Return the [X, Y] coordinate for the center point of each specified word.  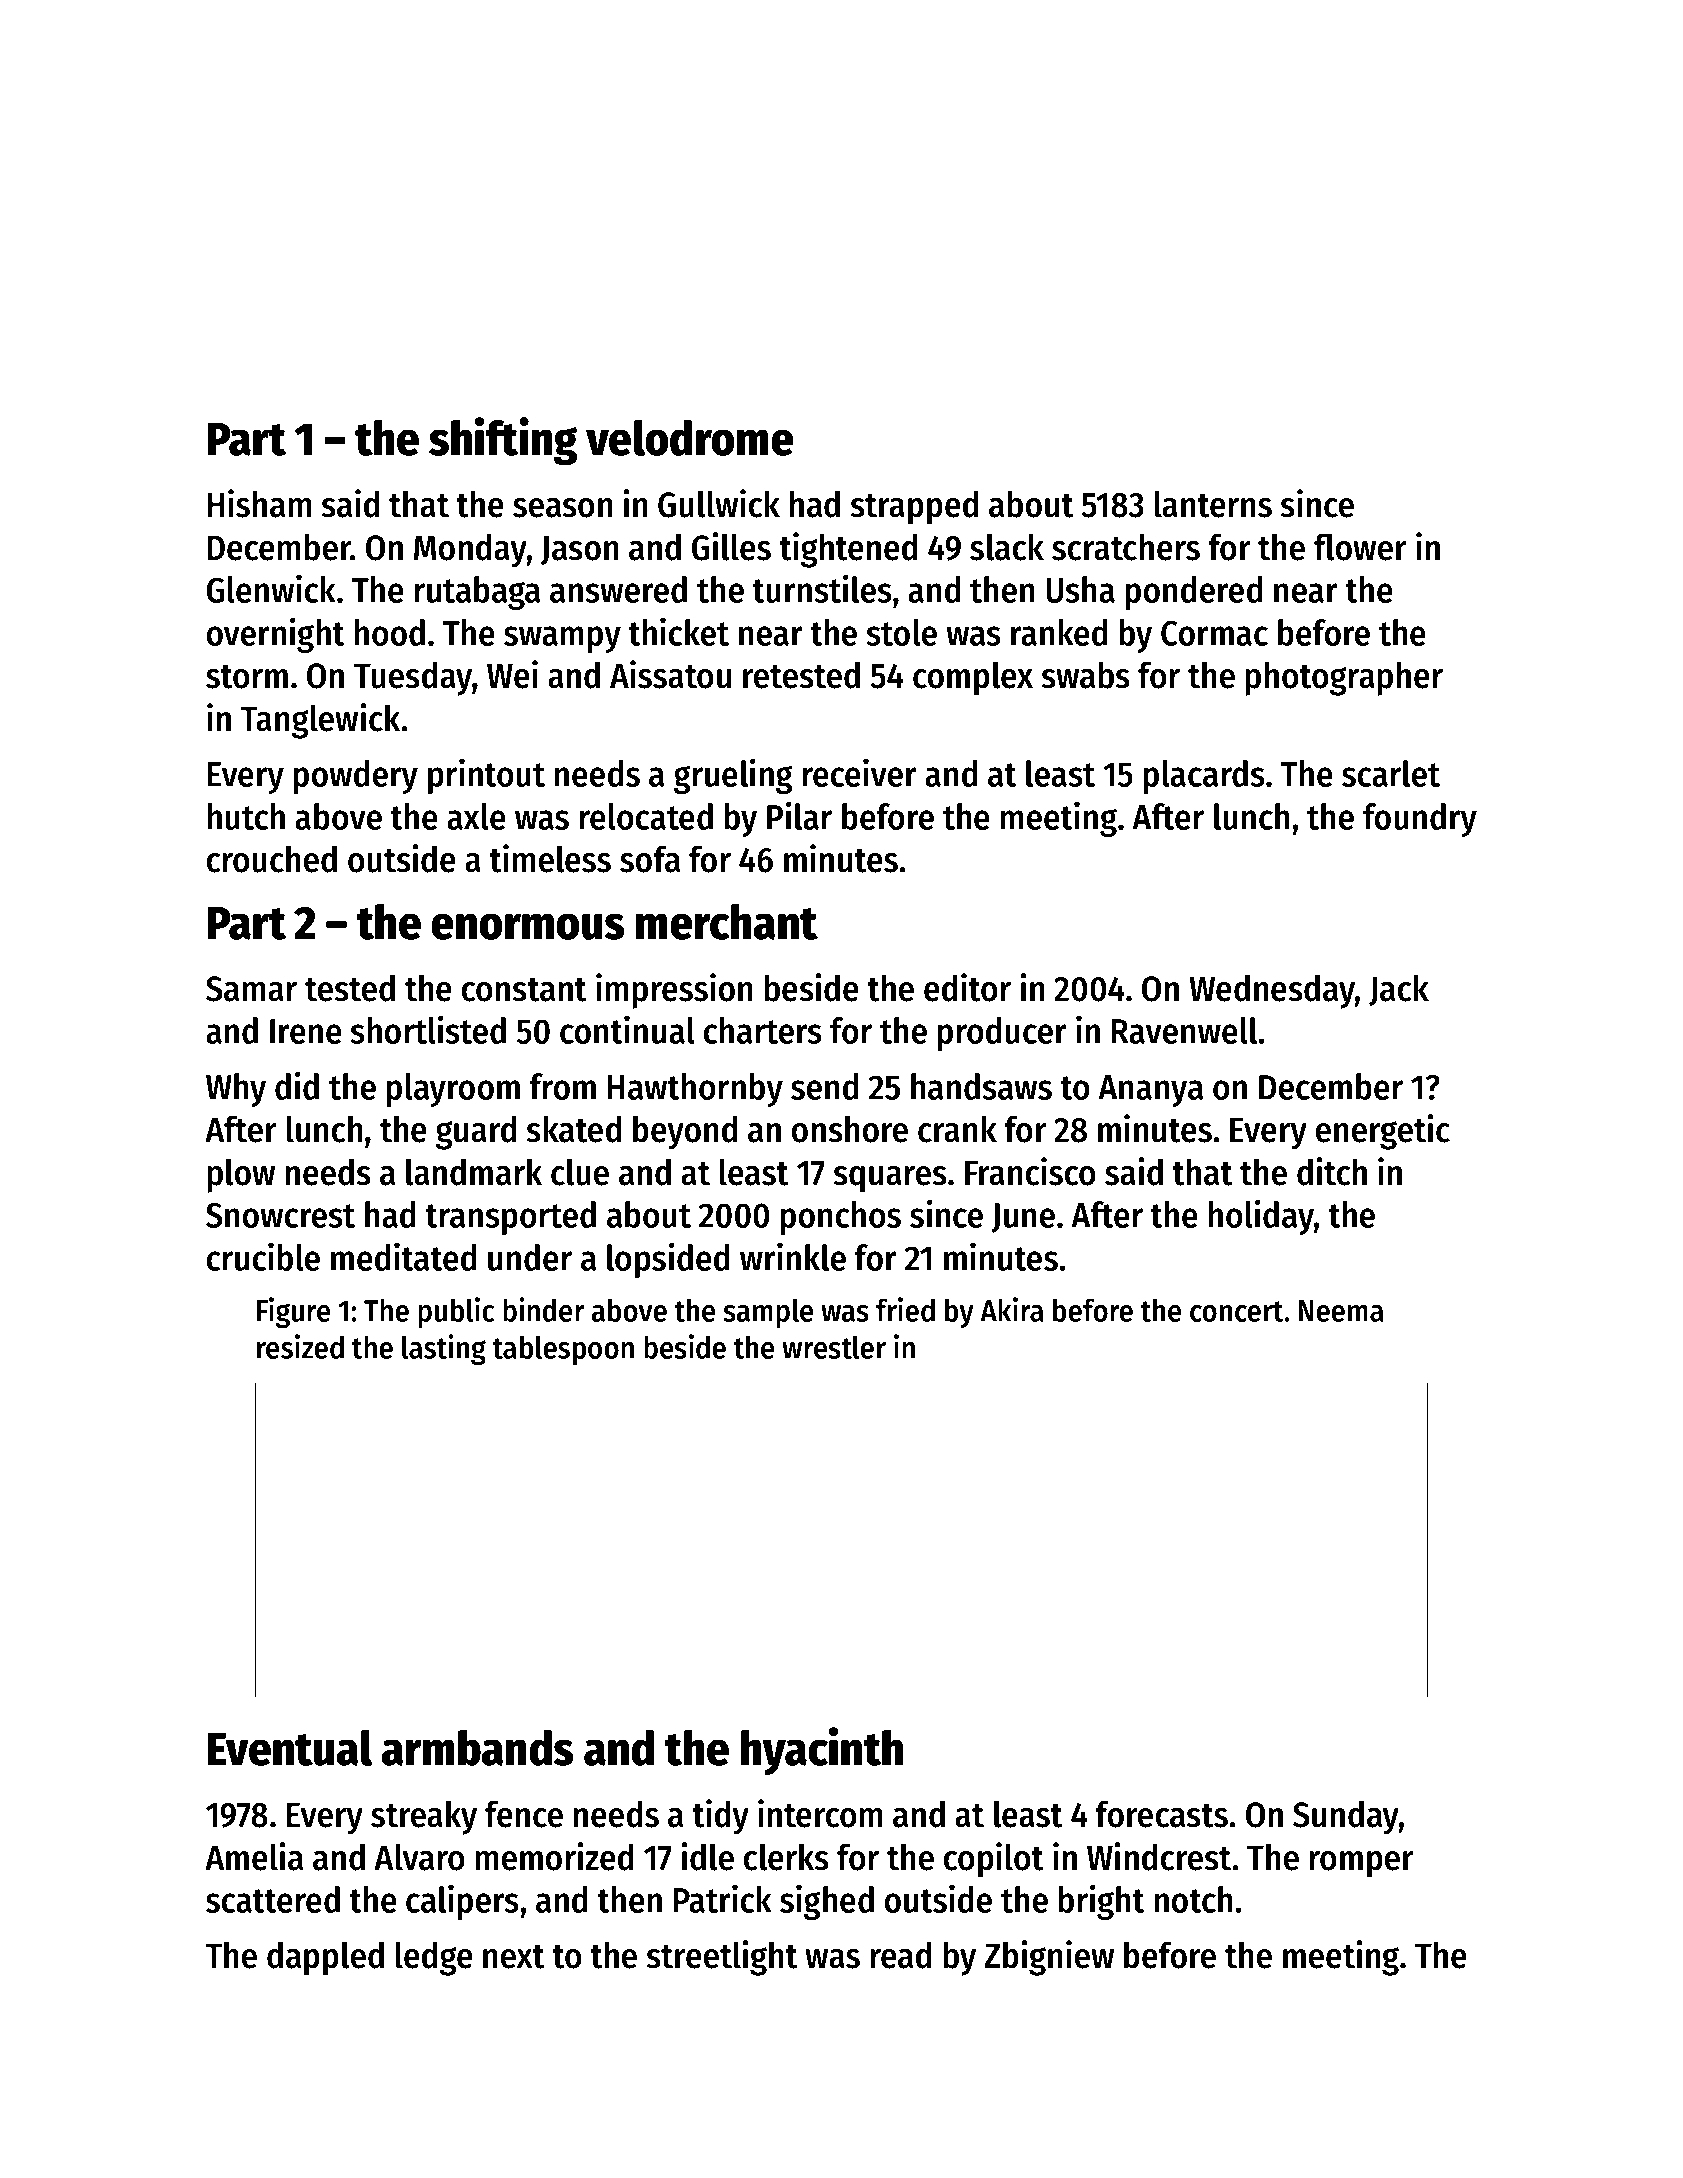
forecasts [1161, 1814]
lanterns [1213, 504]
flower [1360, 547]
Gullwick [719, 503]
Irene [306, 1031]
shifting [503, 441]
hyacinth [822, 1751]
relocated [646, 816]
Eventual [289, 1748]
